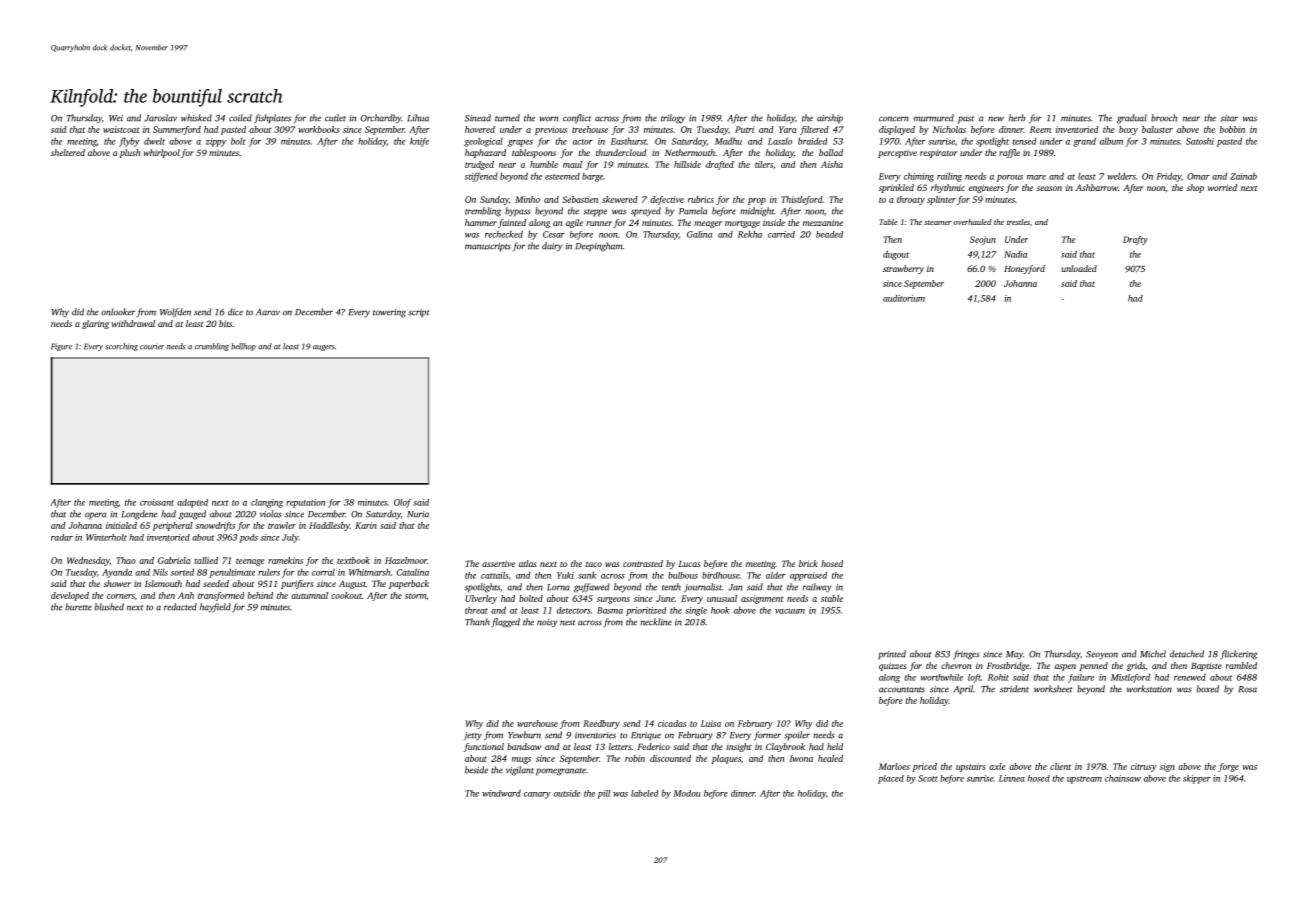 The width and height of the screenshot is (1308, 924). I want to click on glaring, so click(95, 324).
